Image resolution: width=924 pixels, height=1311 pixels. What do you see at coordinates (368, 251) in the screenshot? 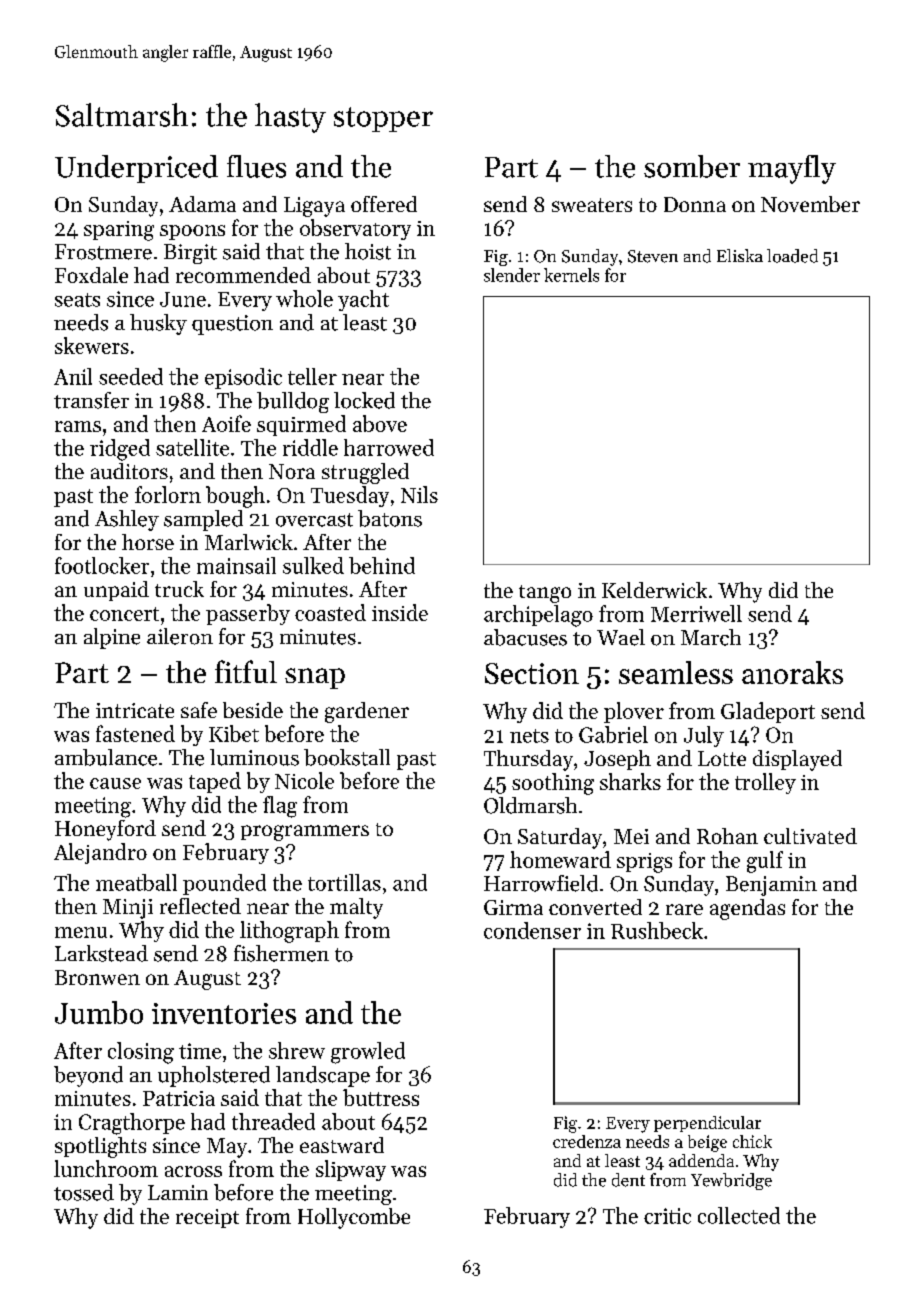
I see `hoist` at bounding box center [368, 251].
